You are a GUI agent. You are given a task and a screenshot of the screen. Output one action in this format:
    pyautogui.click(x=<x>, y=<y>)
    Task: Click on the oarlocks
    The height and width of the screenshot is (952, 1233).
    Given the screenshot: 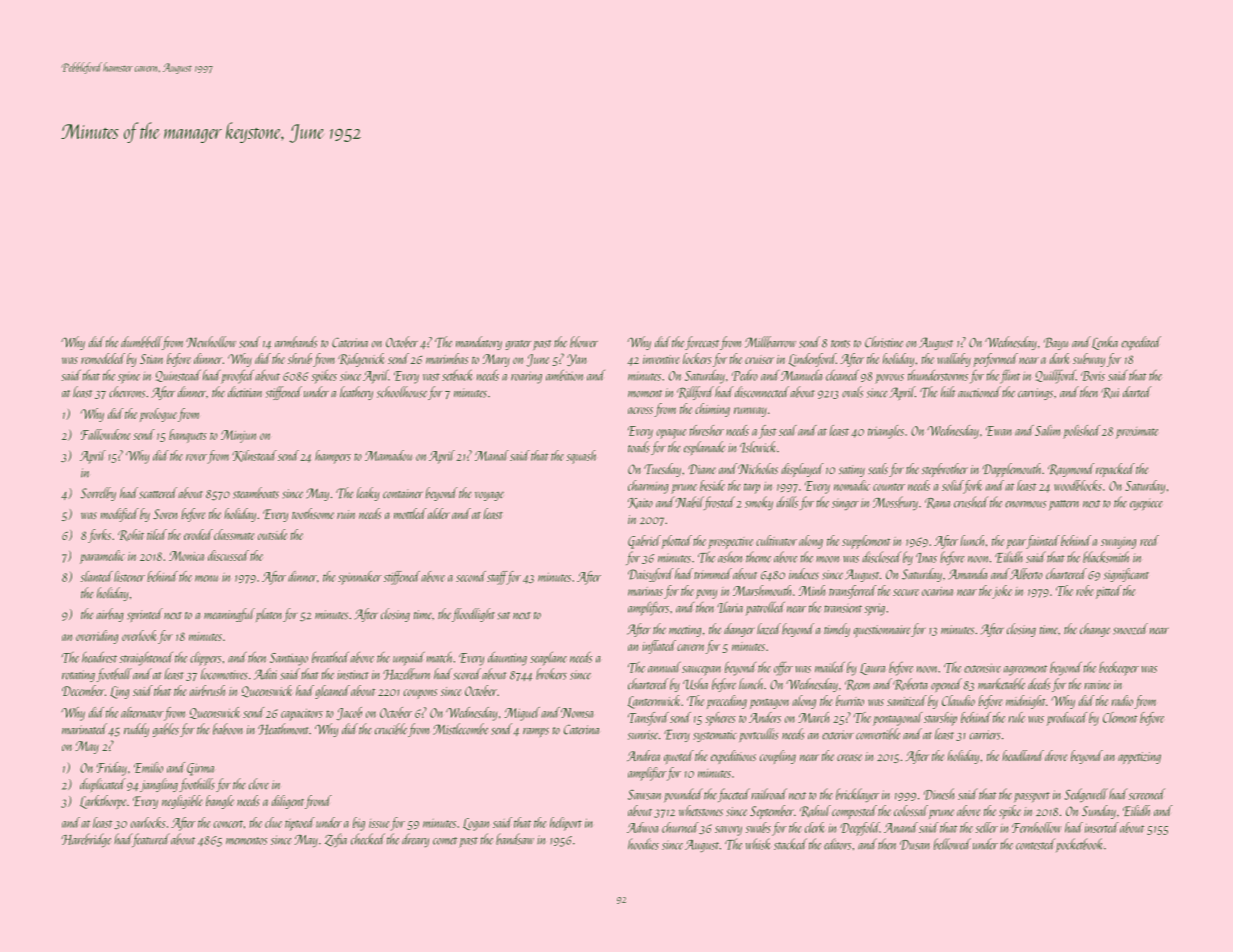 What is the action you would take?
    pyautogui.click(x=148, y=822)
